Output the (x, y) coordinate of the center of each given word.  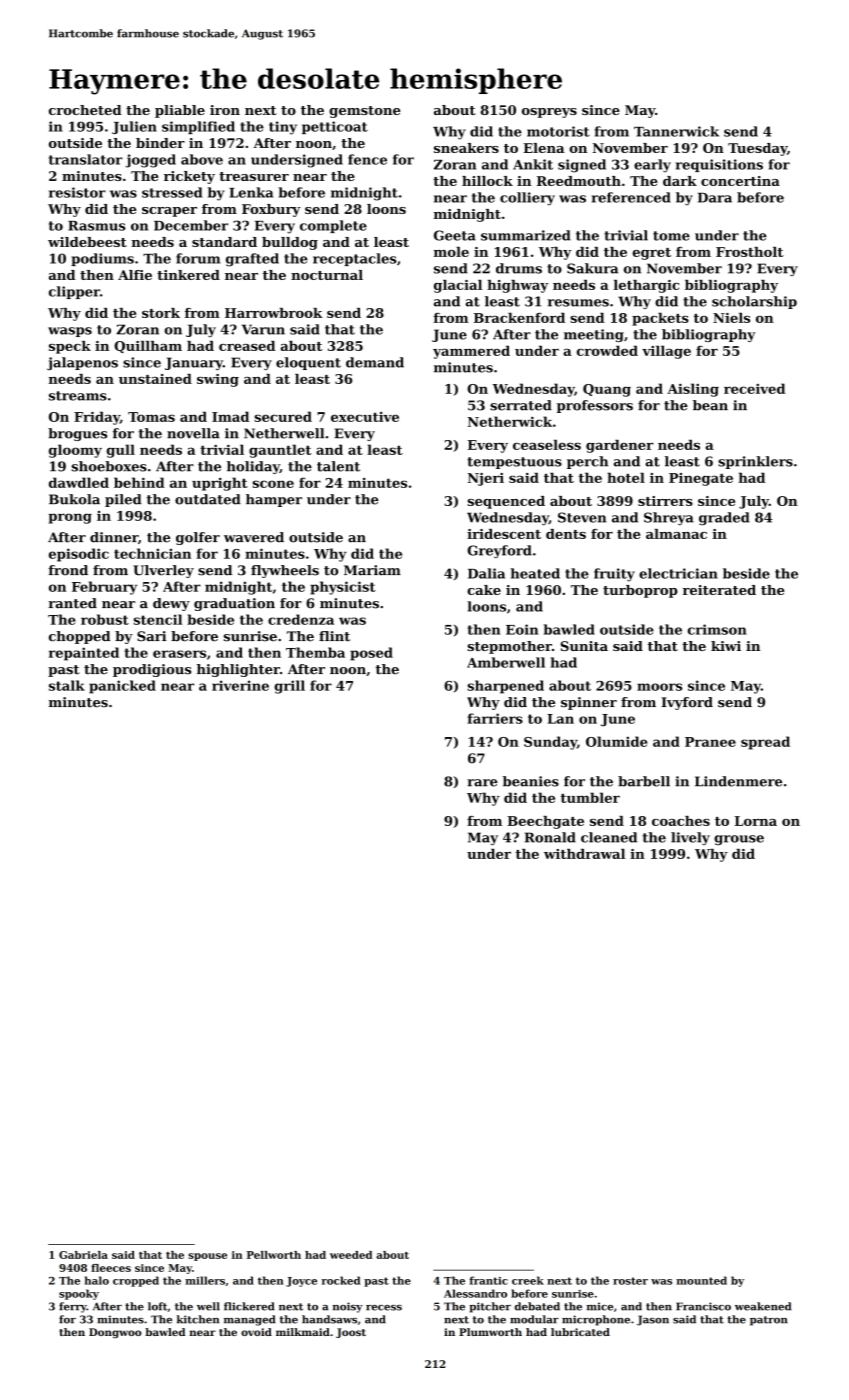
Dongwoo (115, 1333)
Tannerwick (676, 131)
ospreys (549, 113)
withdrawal (584, 854)
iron (225, 110)
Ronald (550, 837)
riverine (240, 685)
